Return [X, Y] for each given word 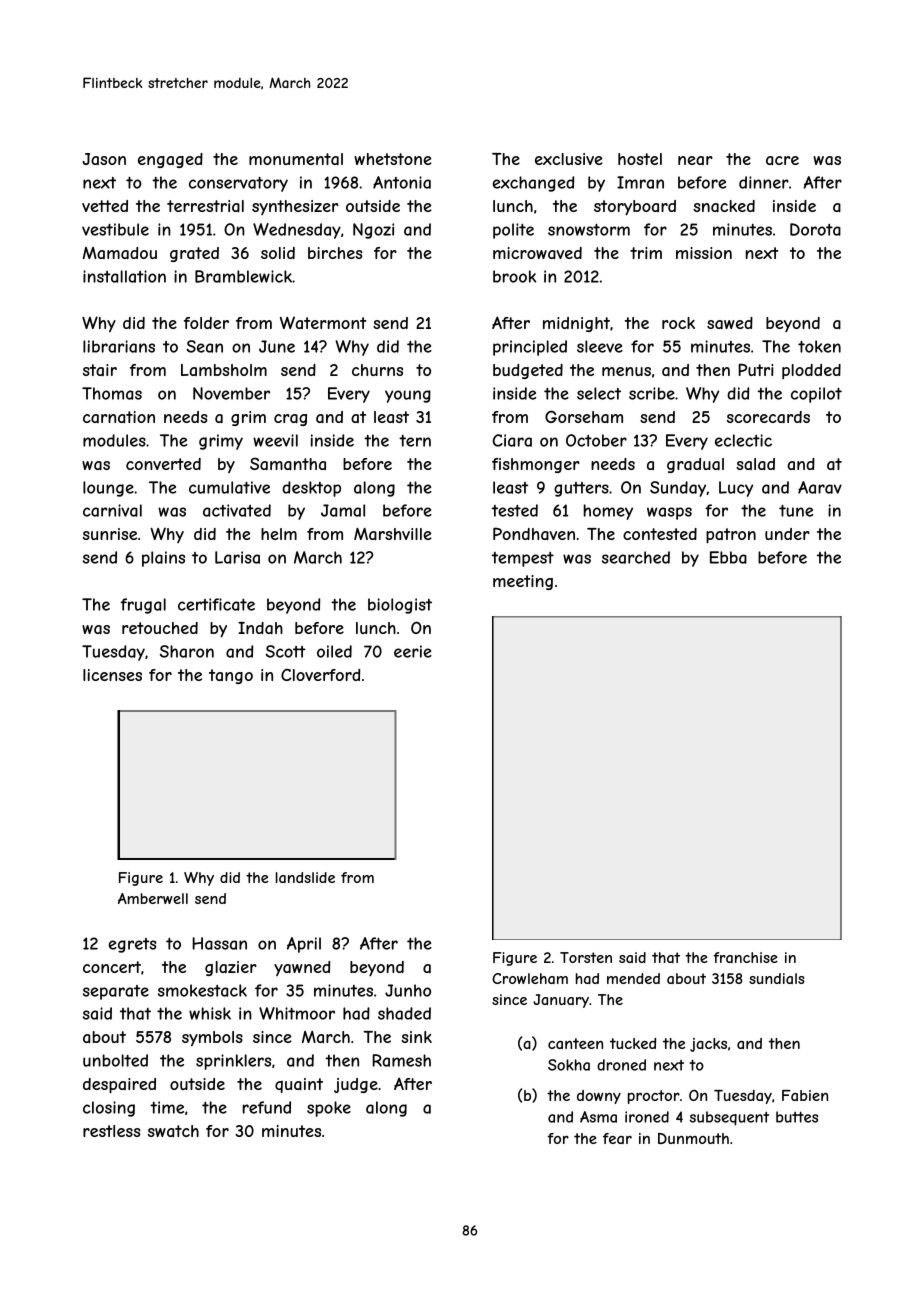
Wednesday [297, 231]
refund [267, 1107]
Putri [756, 369]
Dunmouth [693, 1138]
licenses [112, 675]
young [408, 396]
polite [513, 231]
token [819, 346]
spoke [329, 1109]
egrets [132, 945]
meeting [523, 582]
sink [416, 1037]
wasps [669, 513]
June [277, 346]
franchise [745, 957]
